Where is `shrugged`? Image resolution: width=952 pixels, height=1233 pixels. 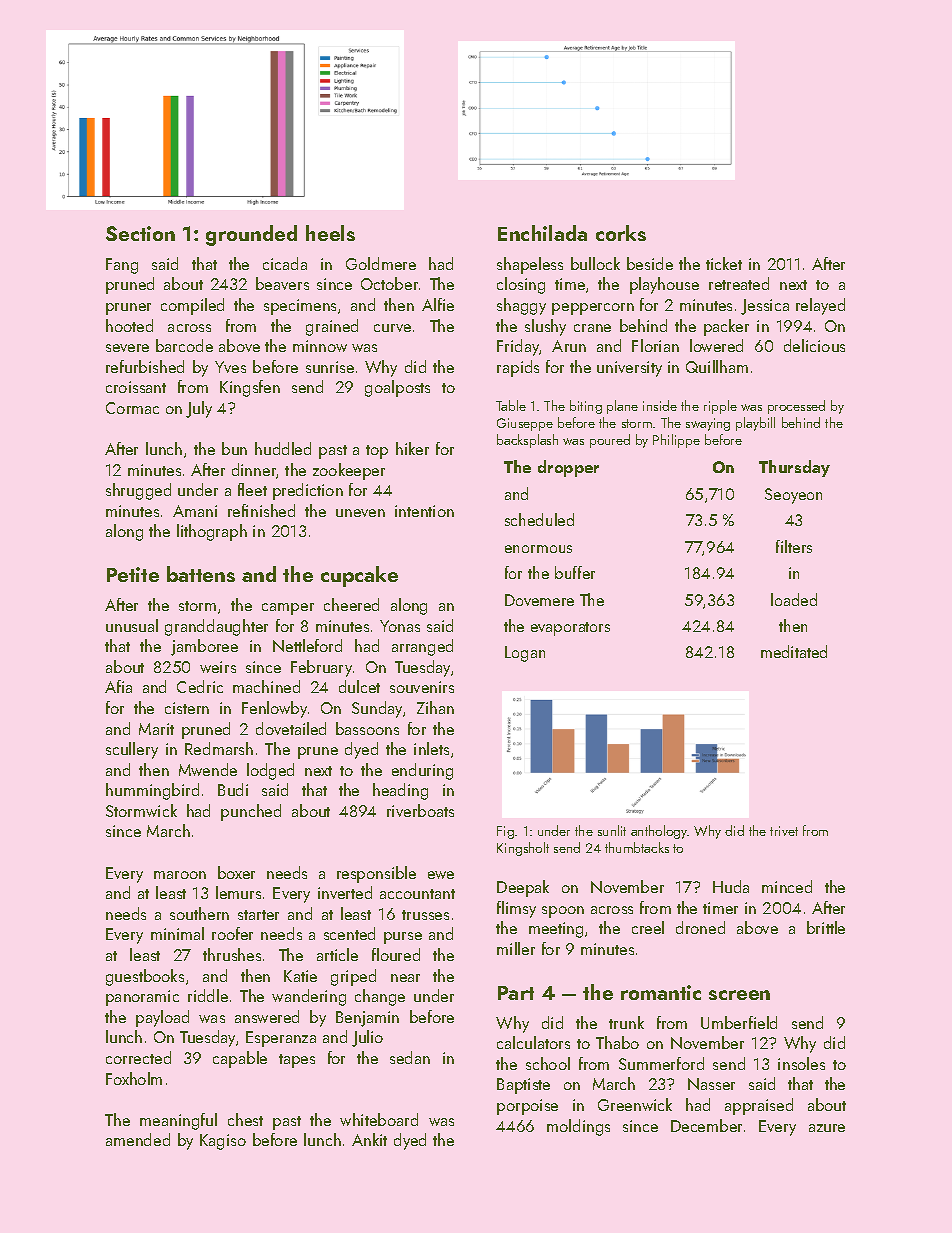
shrugged is located at coordinates (138, 491).
